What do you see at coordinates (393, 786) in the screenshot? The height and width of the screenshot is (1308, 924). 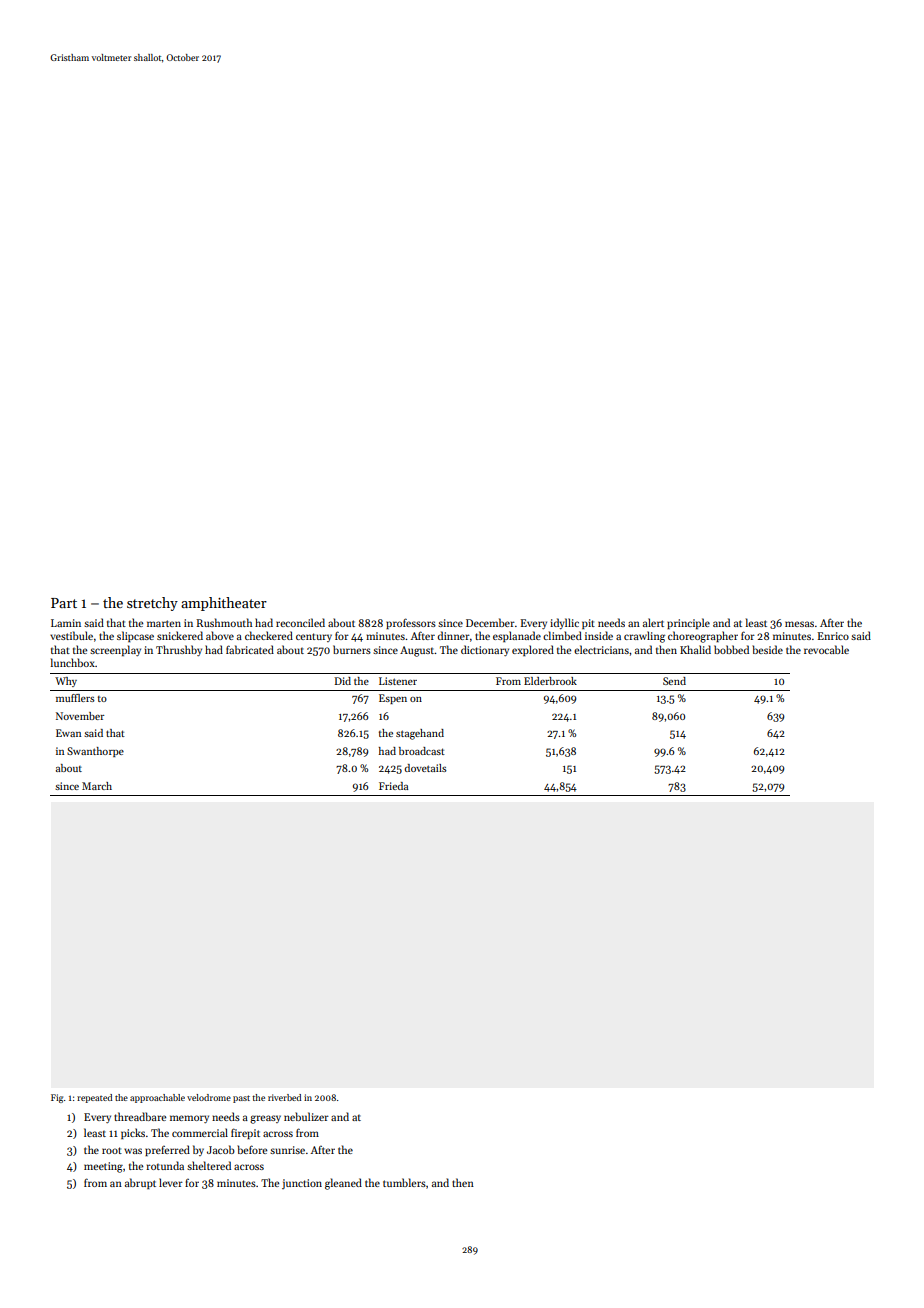 I see `Frieda` at bounding box center [393, 786].
